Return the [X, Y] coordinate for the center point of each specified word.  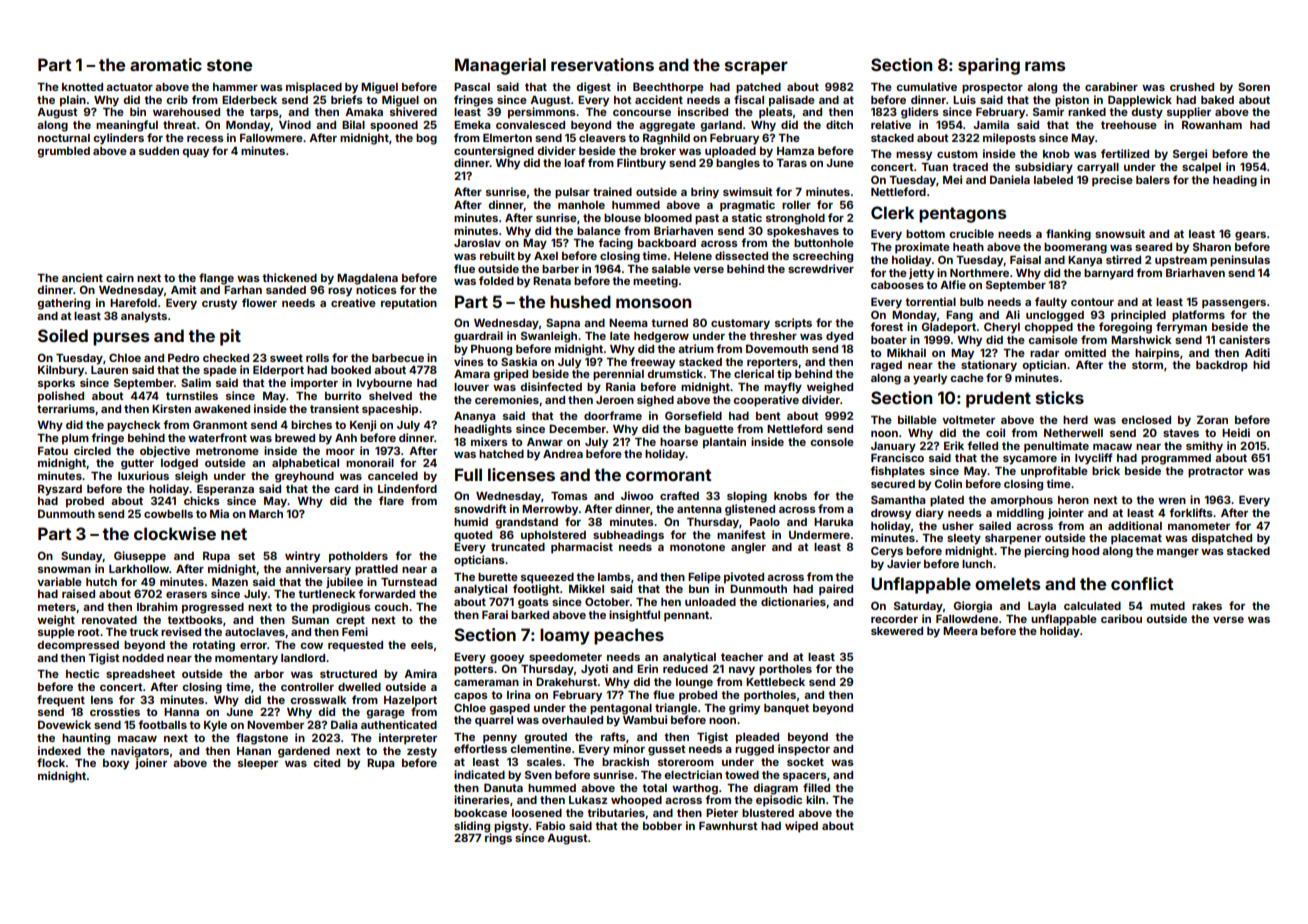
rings [498, 839]
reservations [602, 64]
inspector [804, 750]
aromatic [166, 64]
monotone [697, 547]
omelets [1007, 583]
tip [784, 375]
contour [1092, 302]
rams [1045, 66]
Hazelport [410, 701]
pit [230, 337]
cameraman [486, 683]
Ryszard [60, 490]
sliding [472, 827]
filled [816, 787]
